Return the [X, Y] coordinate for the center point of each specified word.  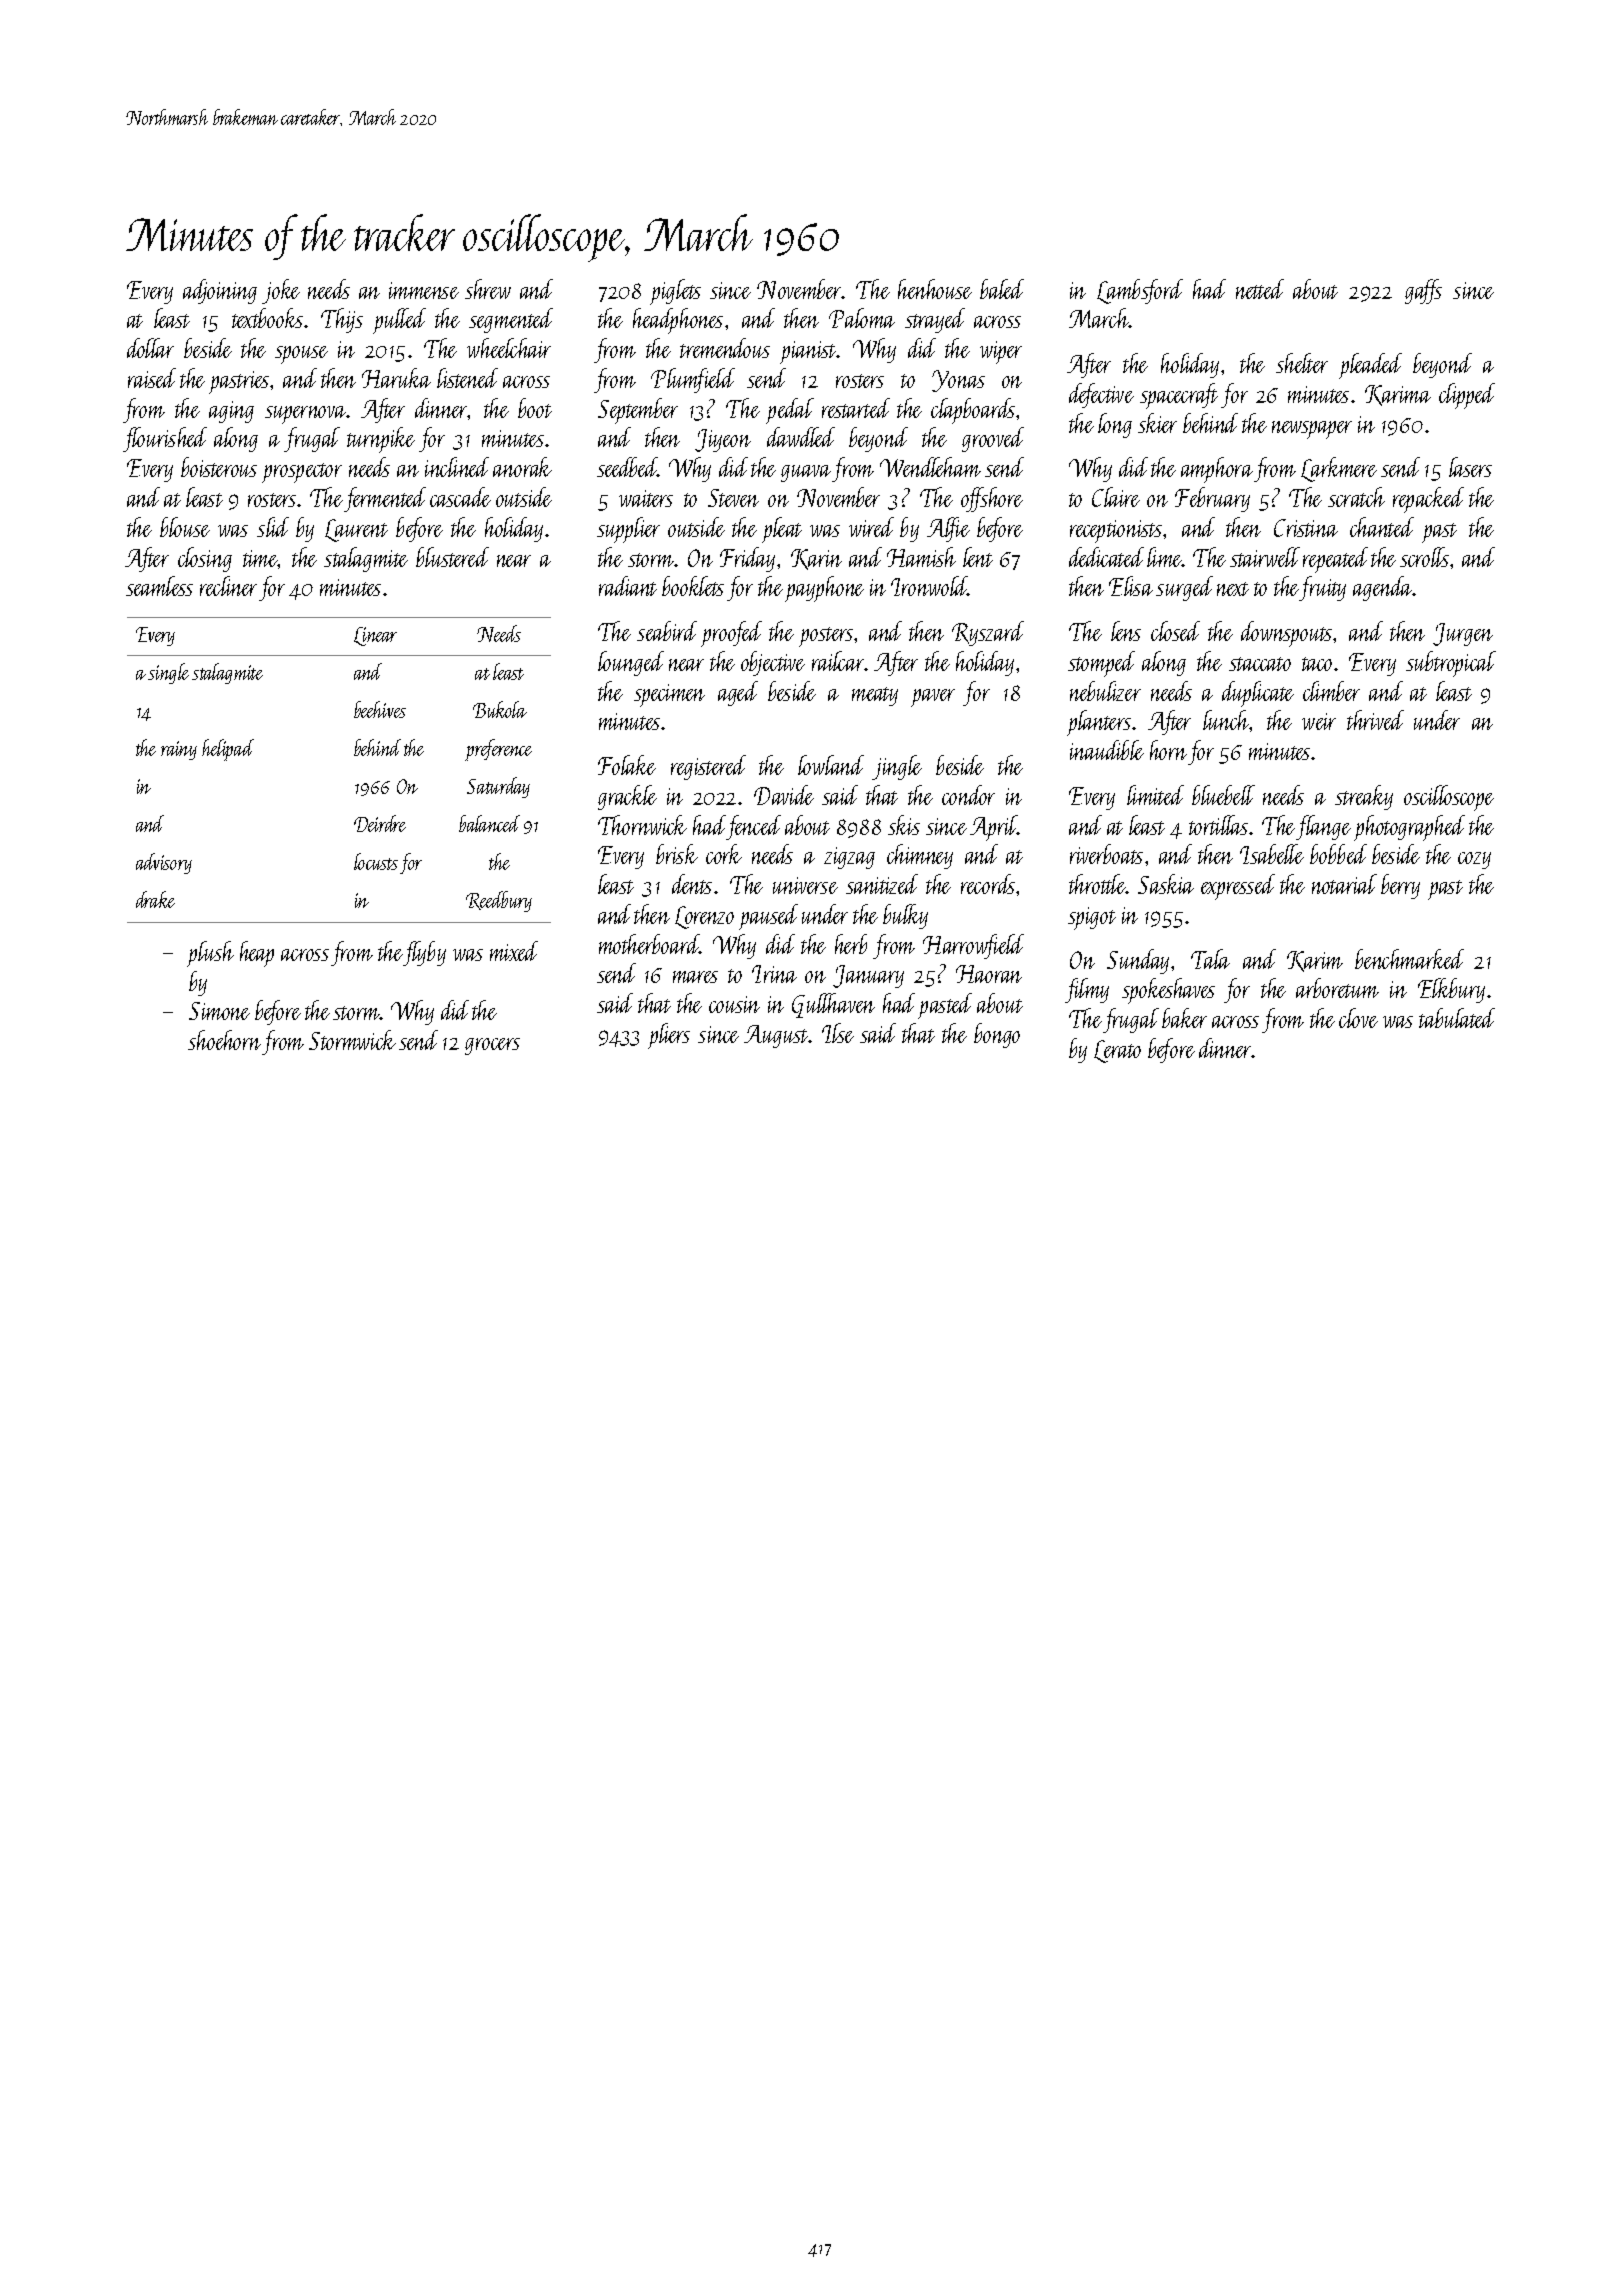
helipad [228, 750]
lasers [1470, 467]
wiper [1001, 352]
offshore [992, 499]
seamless [159, 586]
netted [1260, 289]
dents [692, 884]
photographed [1409, 828]
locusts [376, 861]
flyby [424, 953]
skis [904, 825]
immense [424, 290]
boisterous [219, 467]
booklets [693, 586]
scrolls [1424, 557]
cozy [1474, 860]
